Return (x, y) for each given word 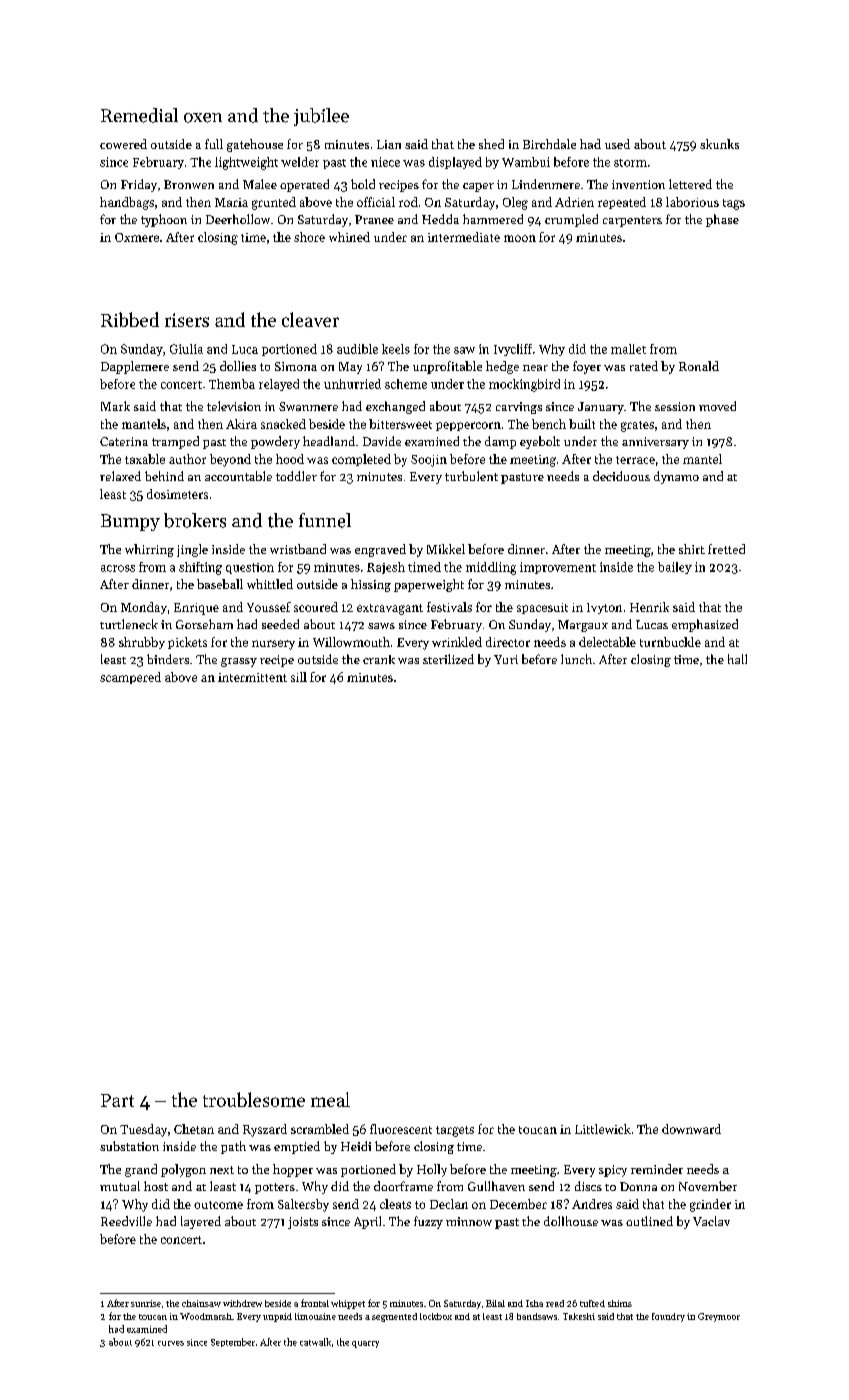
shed (491, 144)
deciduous (621, 476)
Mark (115, 406)
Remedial (139, 115)
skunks (719, 144)
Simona (296, 366)
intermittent (252, 677)
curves (171, 1343)
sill (299, 677)
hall (737, 659)
